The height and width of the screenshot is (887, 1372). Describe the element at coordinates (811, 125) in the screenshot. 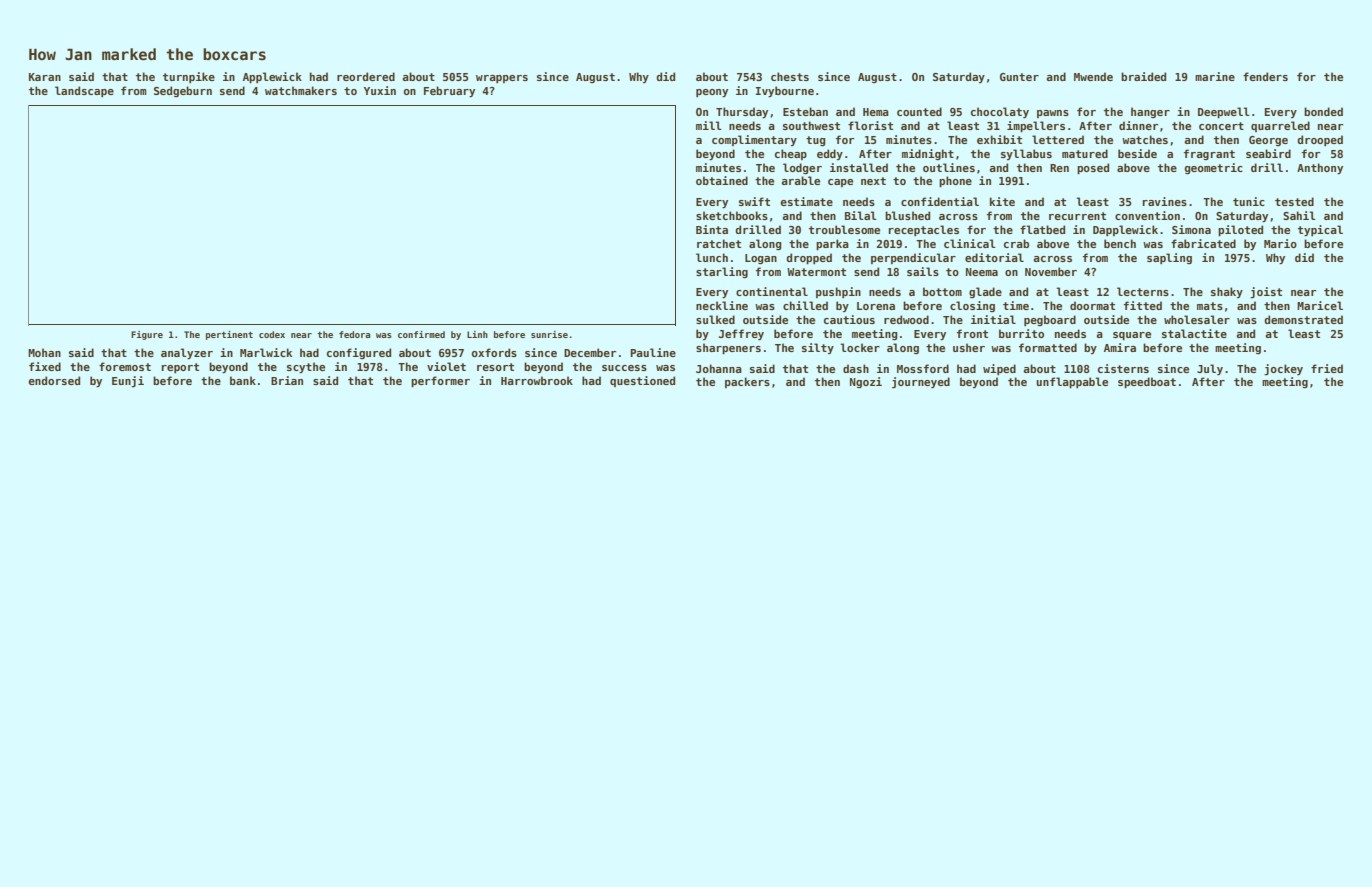

I see `southwest` at that location.
